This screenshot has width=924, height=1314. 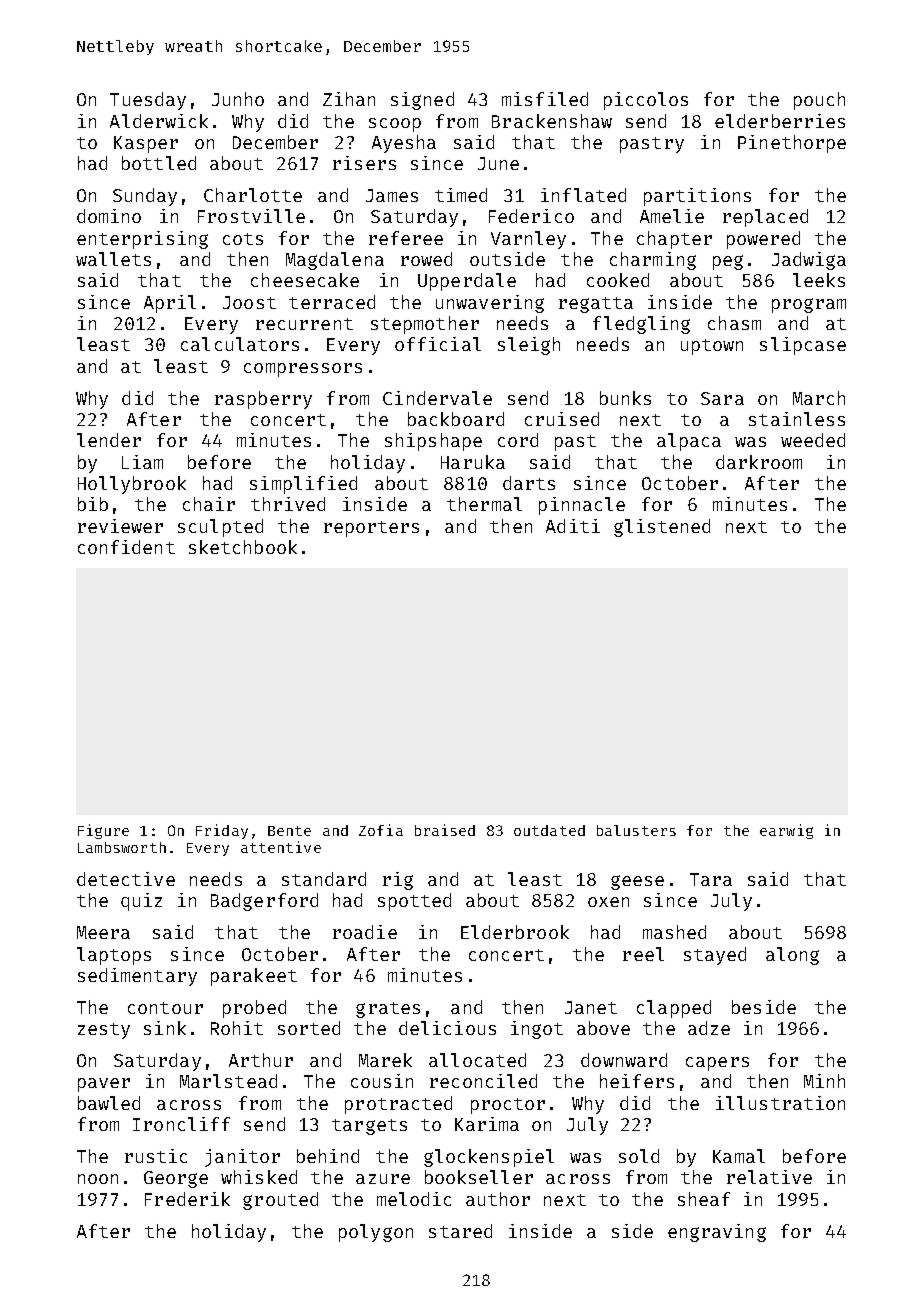 I want to click on signed, so click(x=422, y=101).
